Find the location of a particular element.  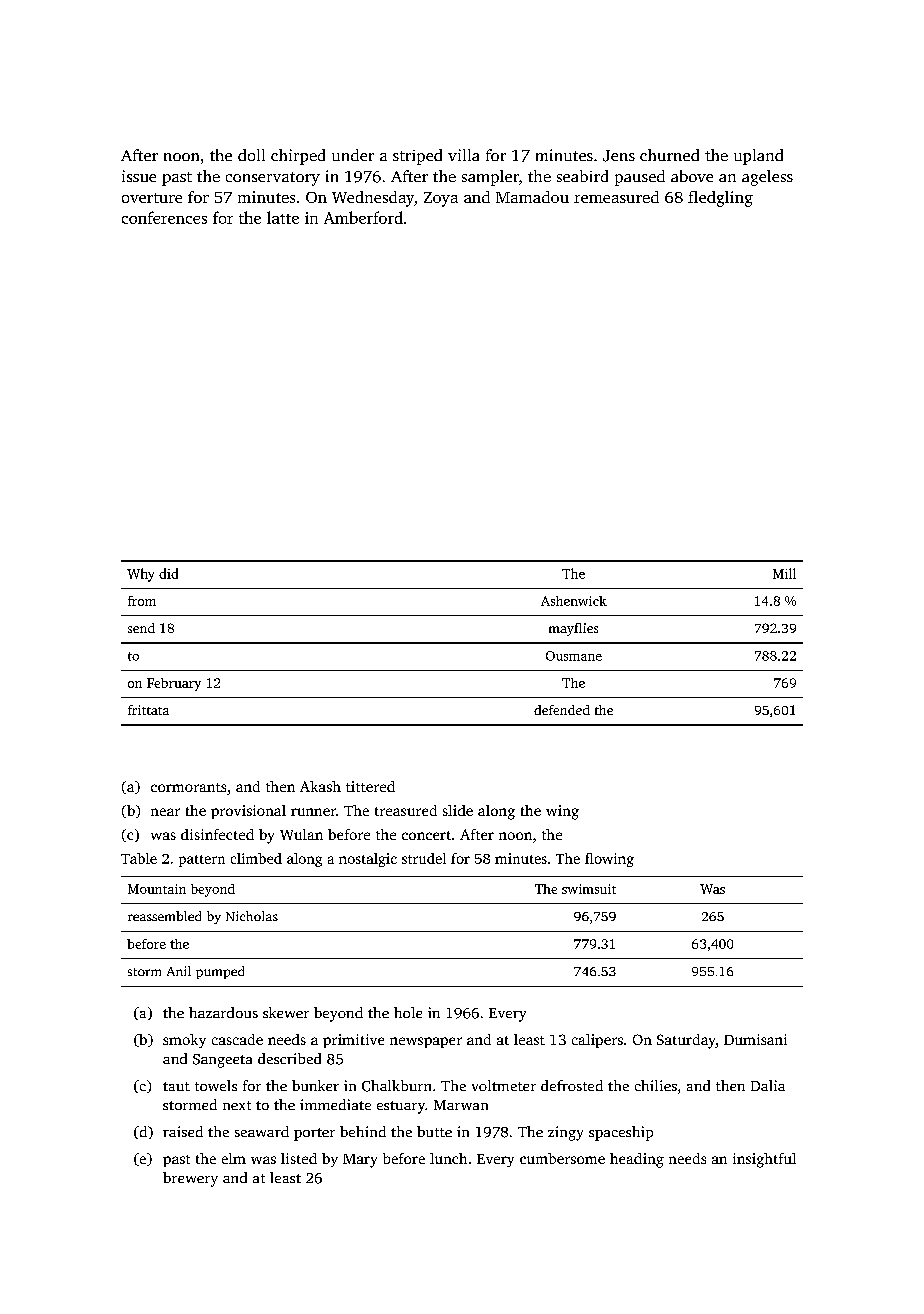

Ousmane is located at coordinates (574, 656).
